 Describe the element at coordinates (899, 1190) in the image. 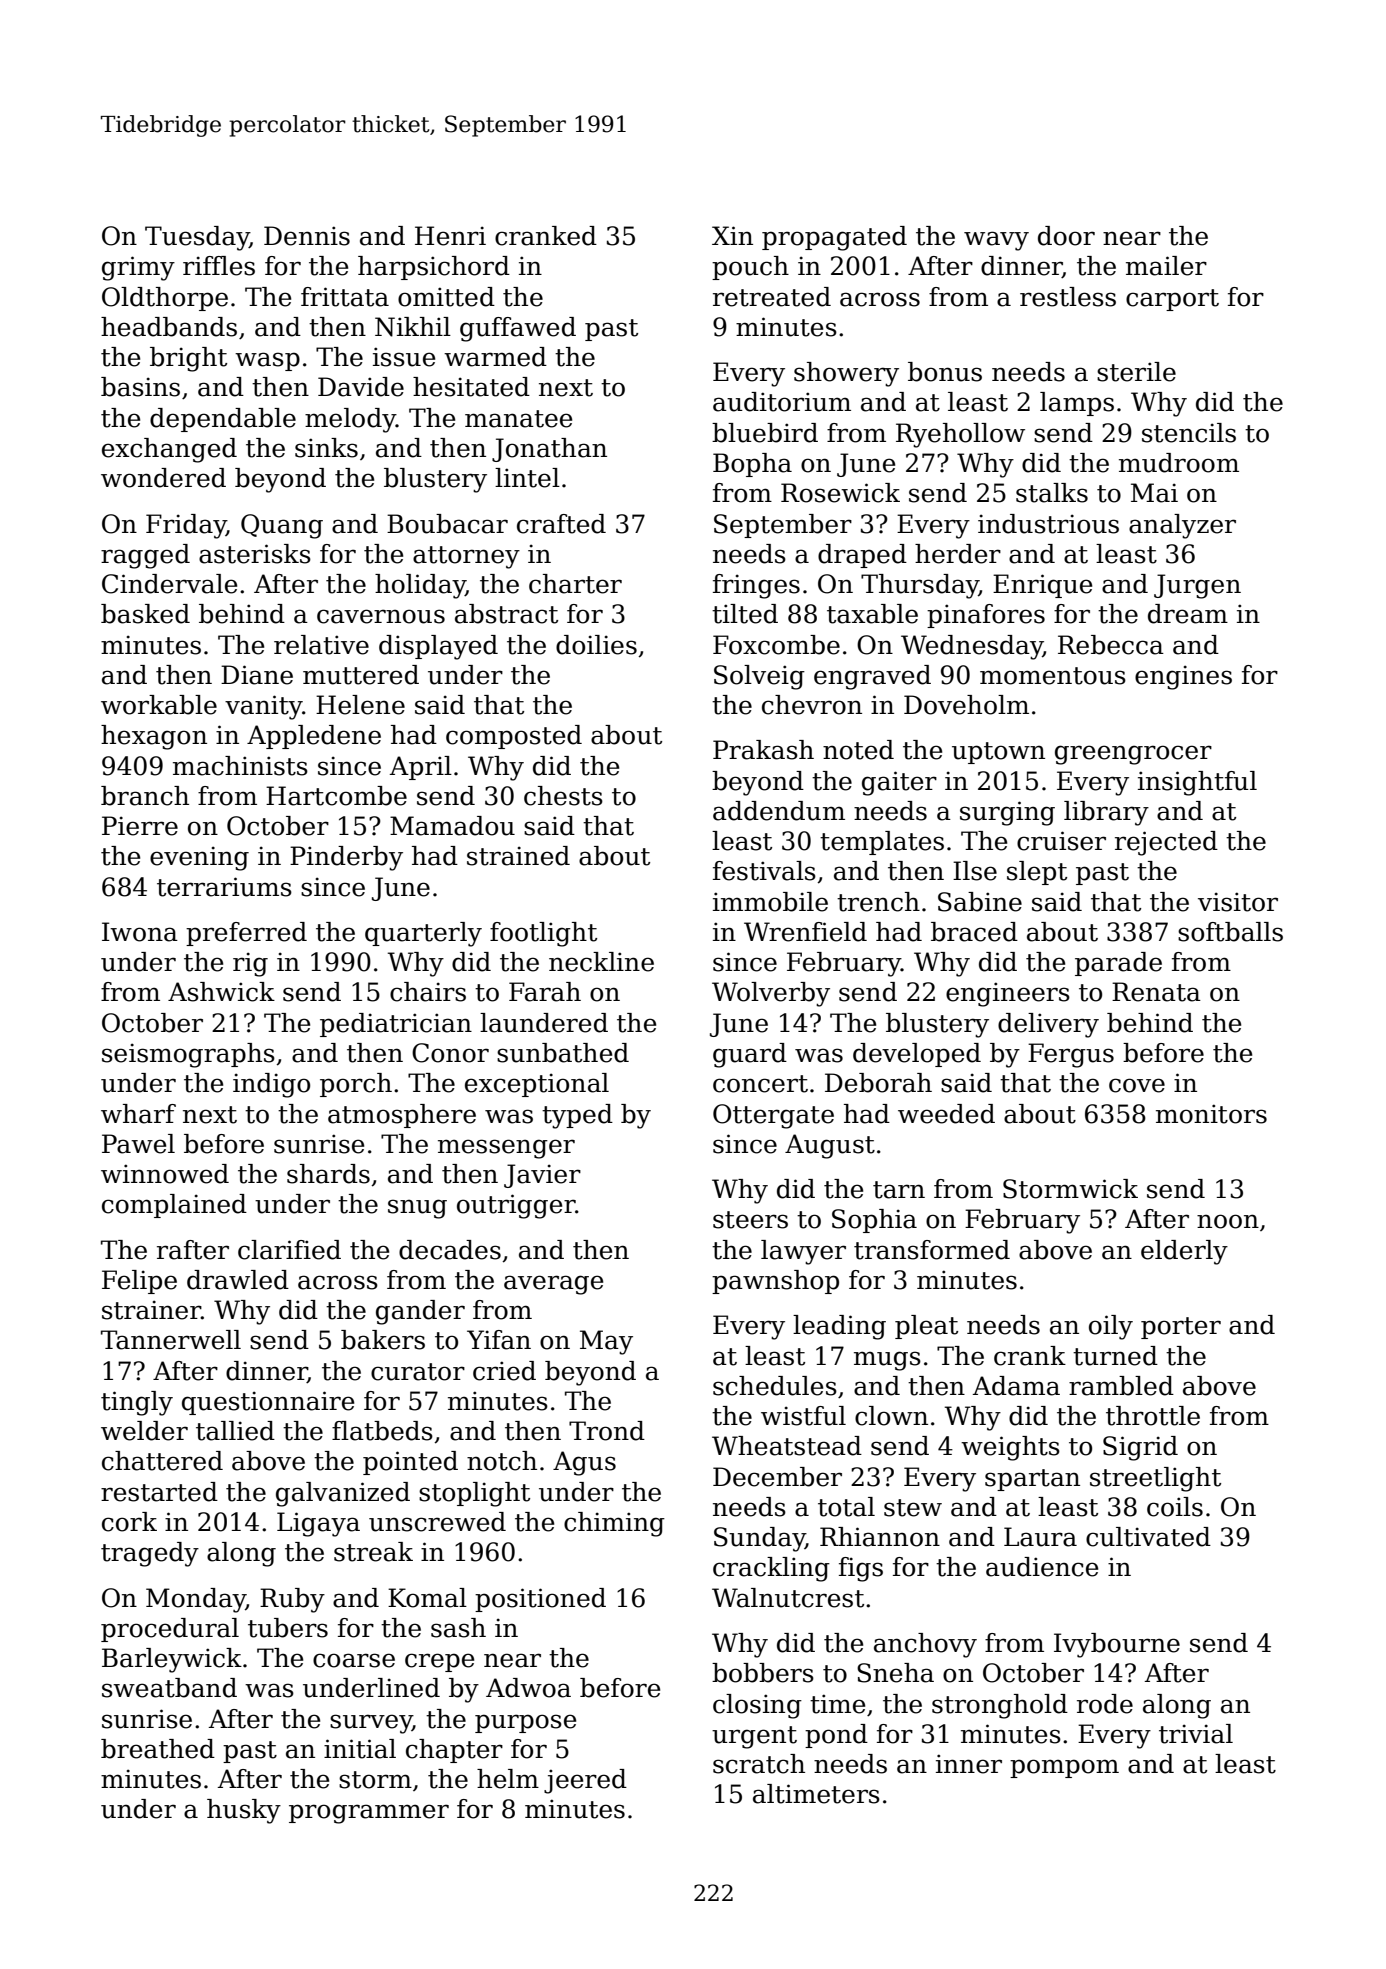

I see `tarn` at that location.
